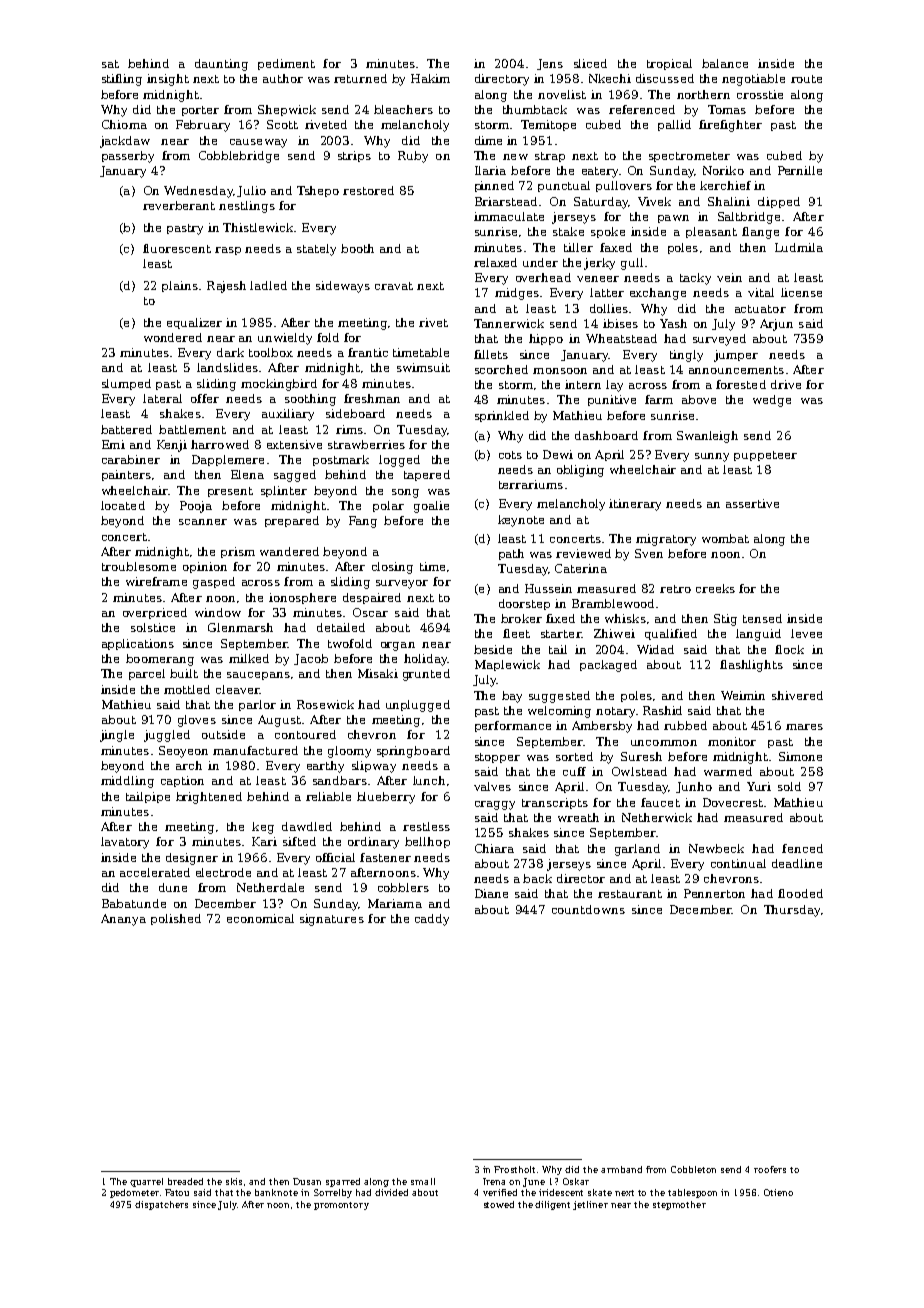 This image has height=1308, width=924. What do you see at coordinates (426, 826) in the image?
I see `restless` at bounding box center [426, 826].
